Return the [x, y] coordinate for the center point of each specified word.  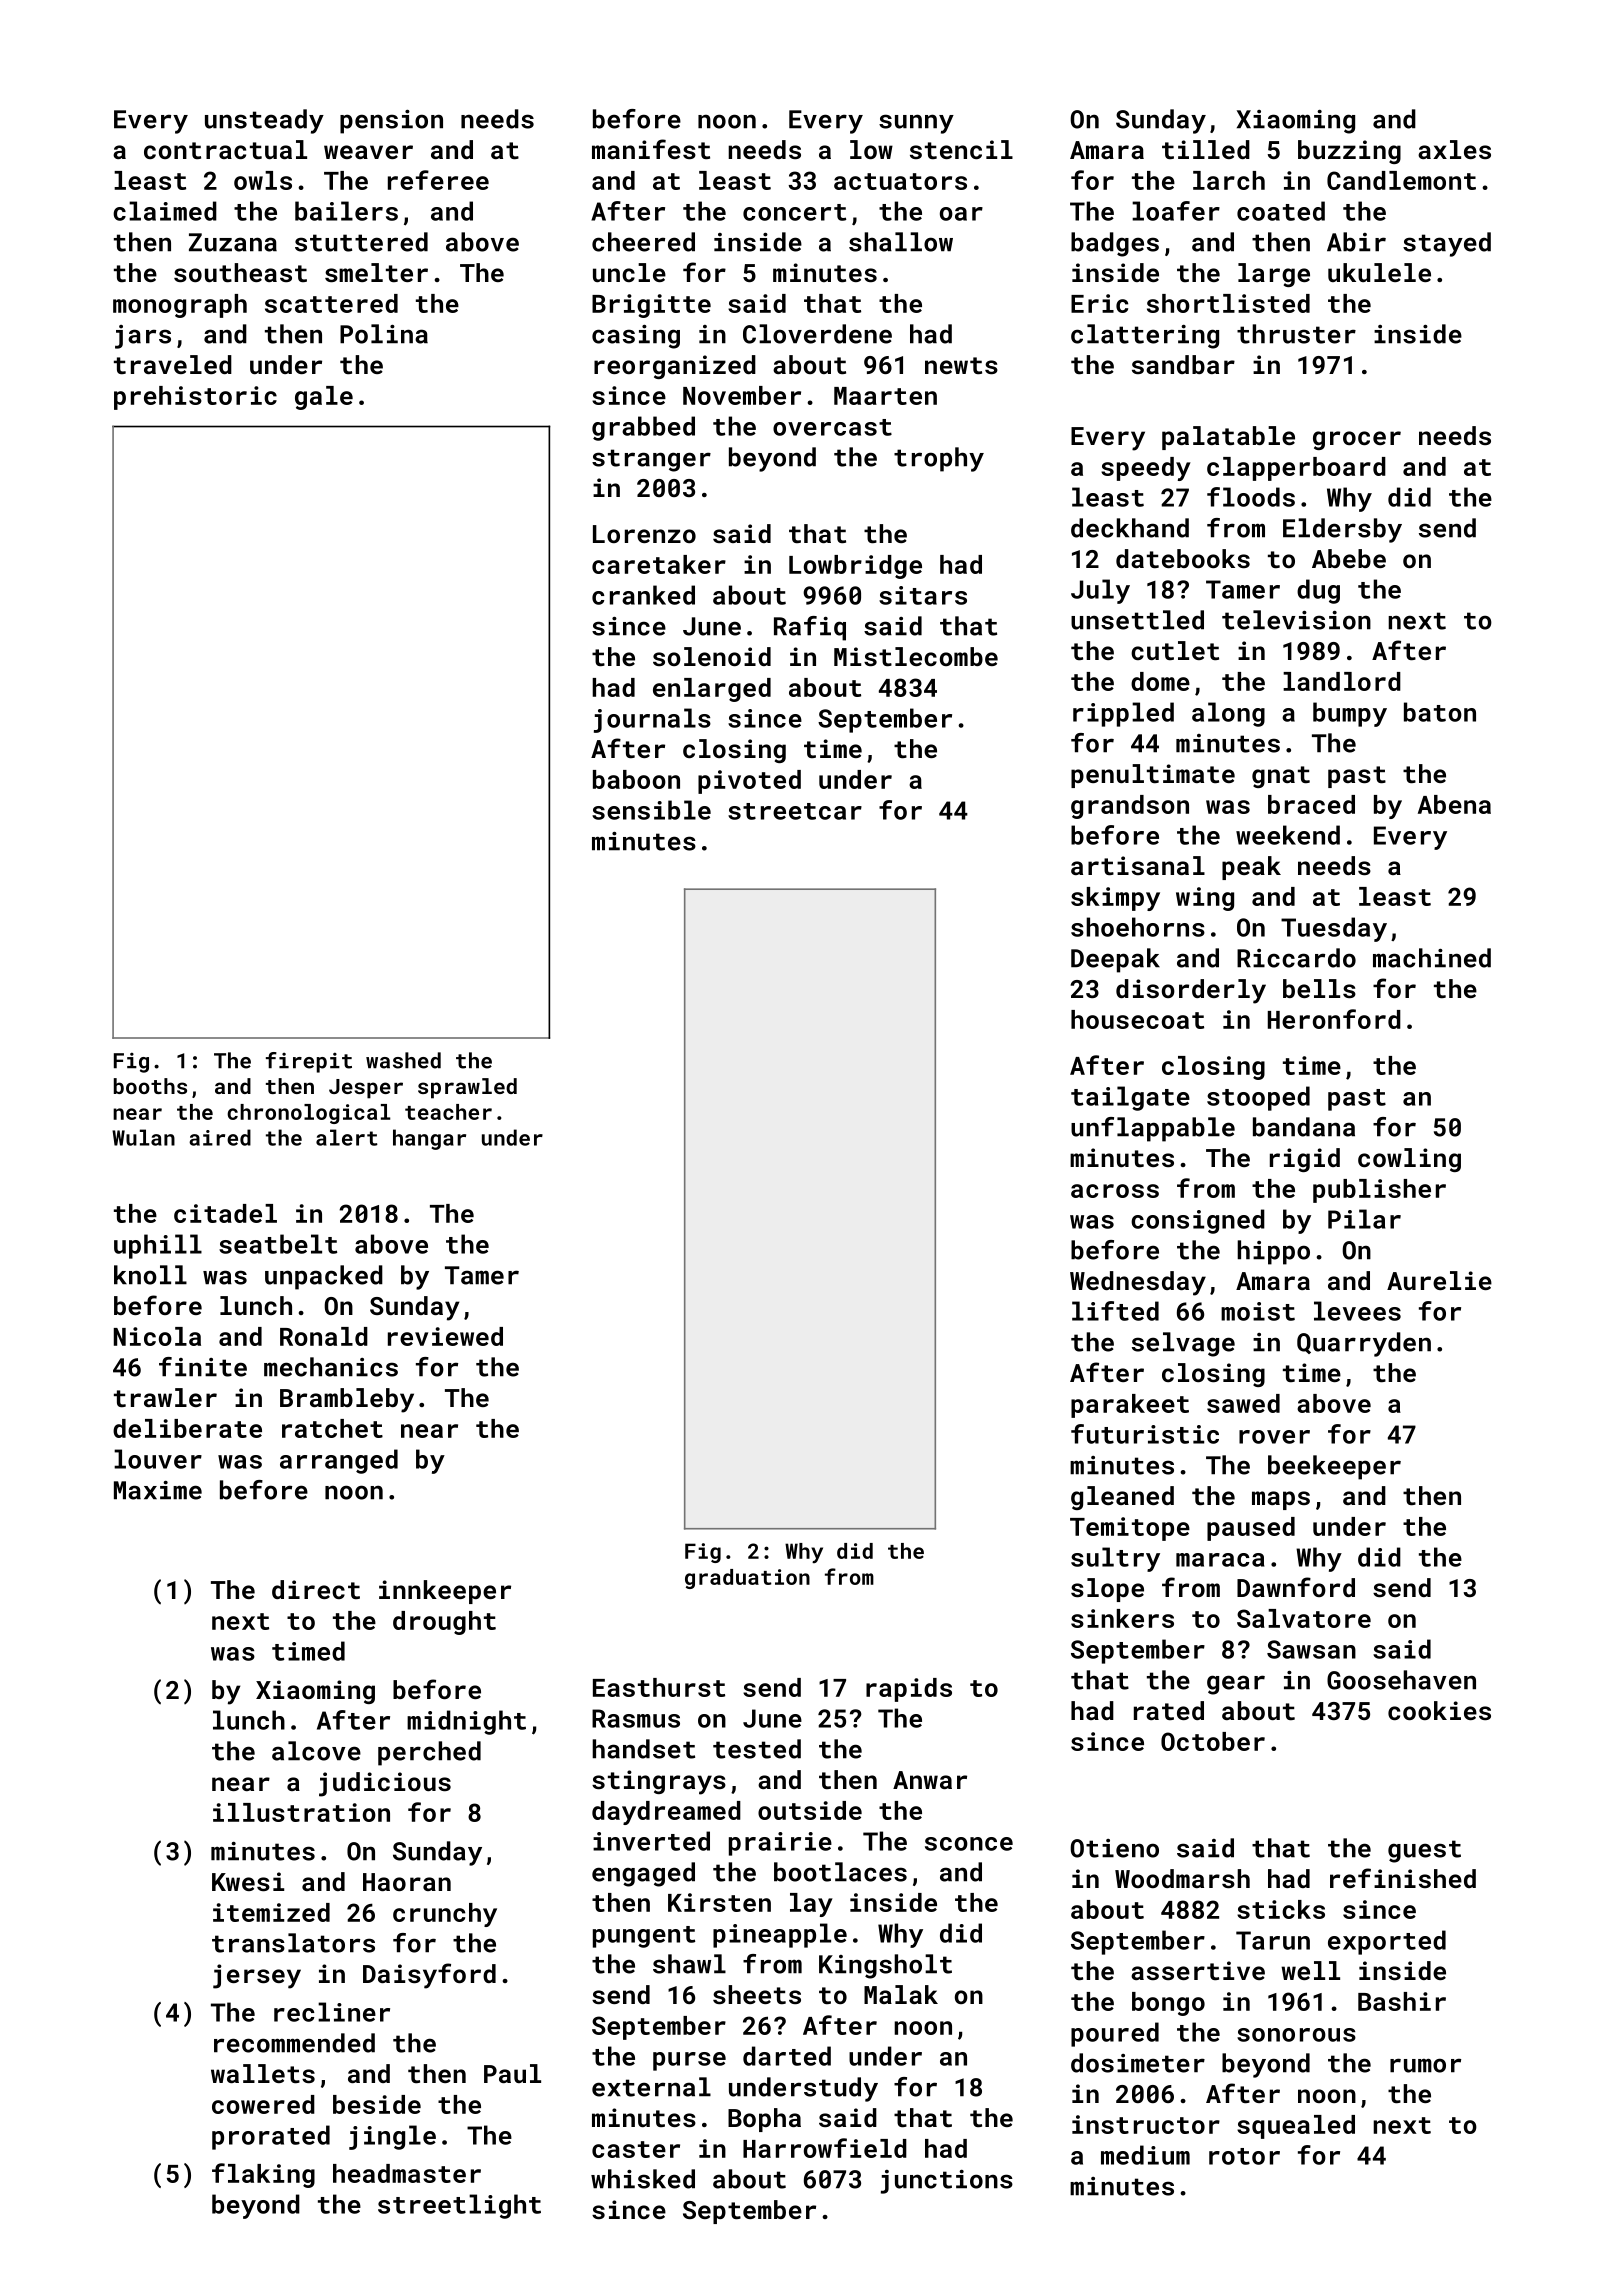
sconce [969, 1844]
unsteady [264, 121]
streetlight [459, 2206]
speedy [1146, 469]
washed [403, 1060]
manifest [651, 149]
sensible [651, 810]
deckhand [1130, 528]
